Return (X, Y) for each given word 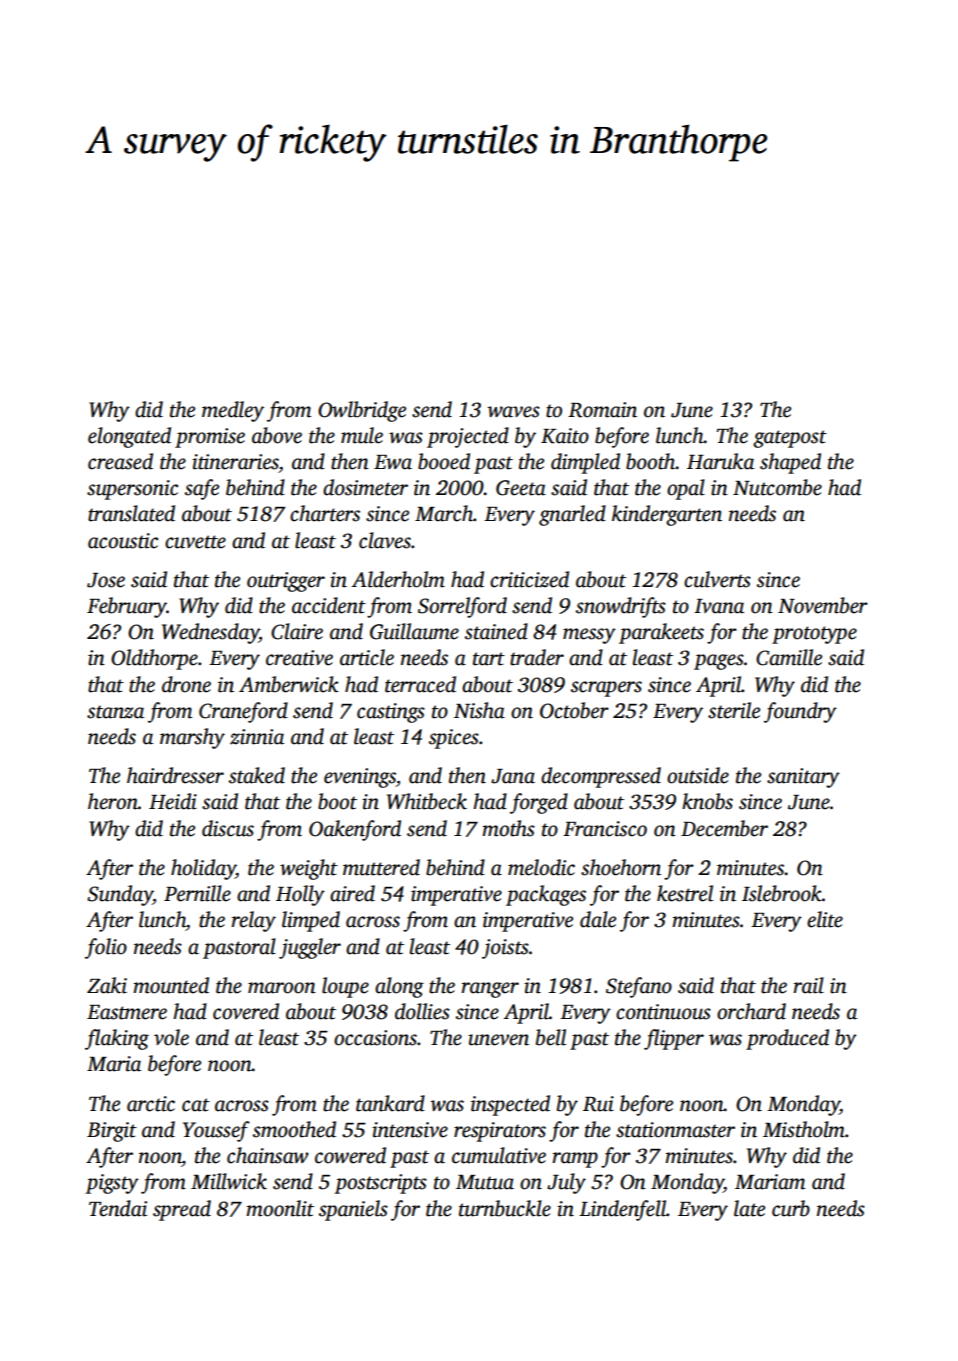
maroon (282, 988)
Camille (789, 657)
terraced (420, 684)
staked (257, 775)
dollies (422, 1011)
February (127, 607)
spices (454, 739)
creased (120, 461)
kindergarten (667, 515)
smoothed (294, 1129)
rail (809, 985)
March (444, 513)
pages (719, 662)
